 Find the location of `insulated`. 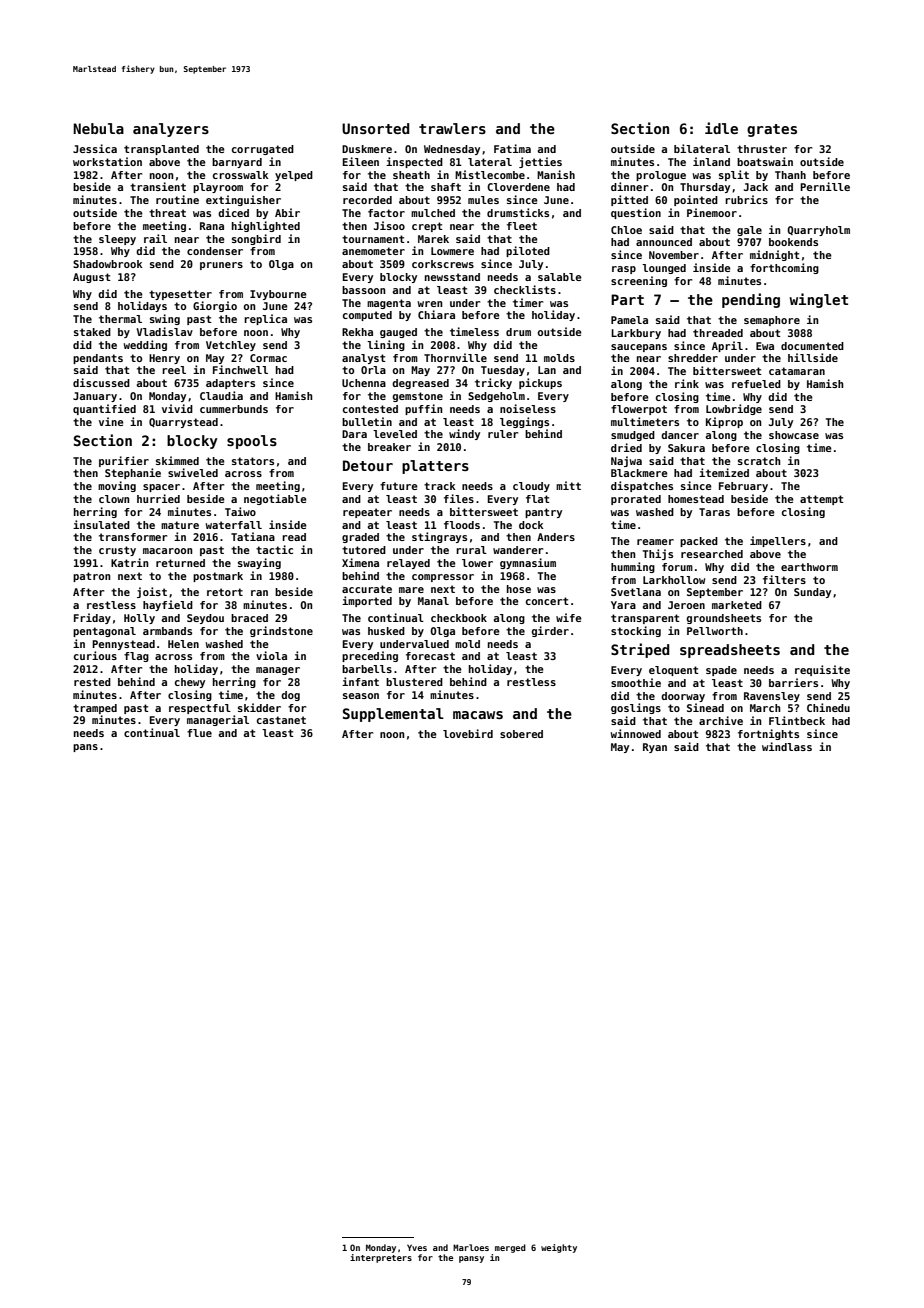

insulated is located at coordinates (101, 524).
